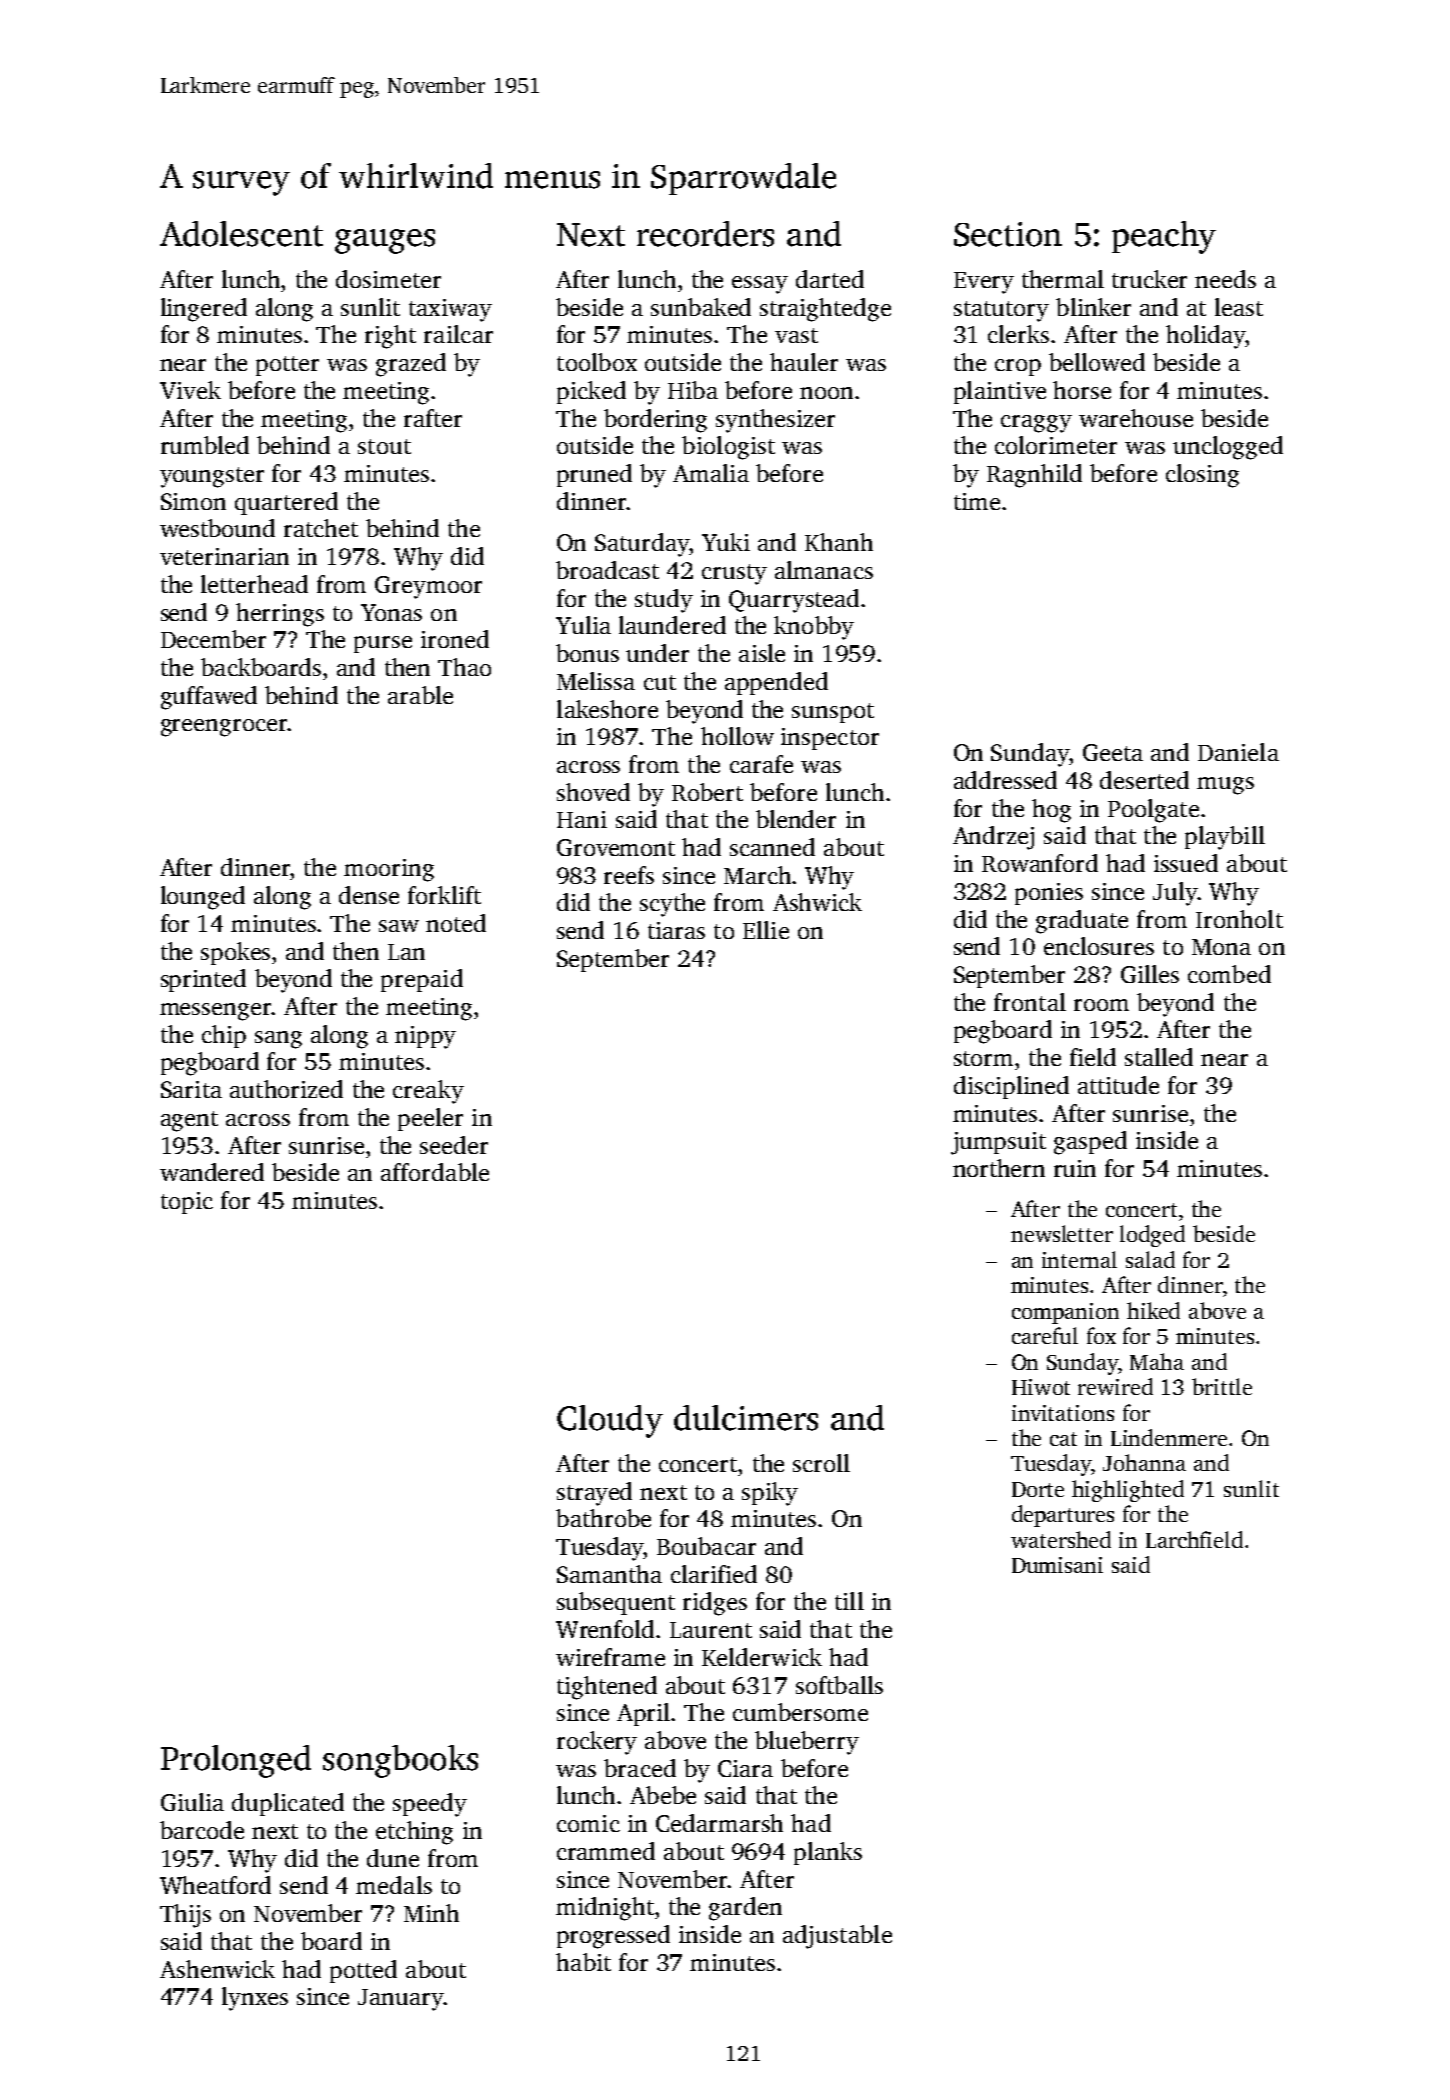 The image size is (1450, 2100). Describe the element at coordinates (629, 875) in the screenshot. I see `reefs` at that location.
